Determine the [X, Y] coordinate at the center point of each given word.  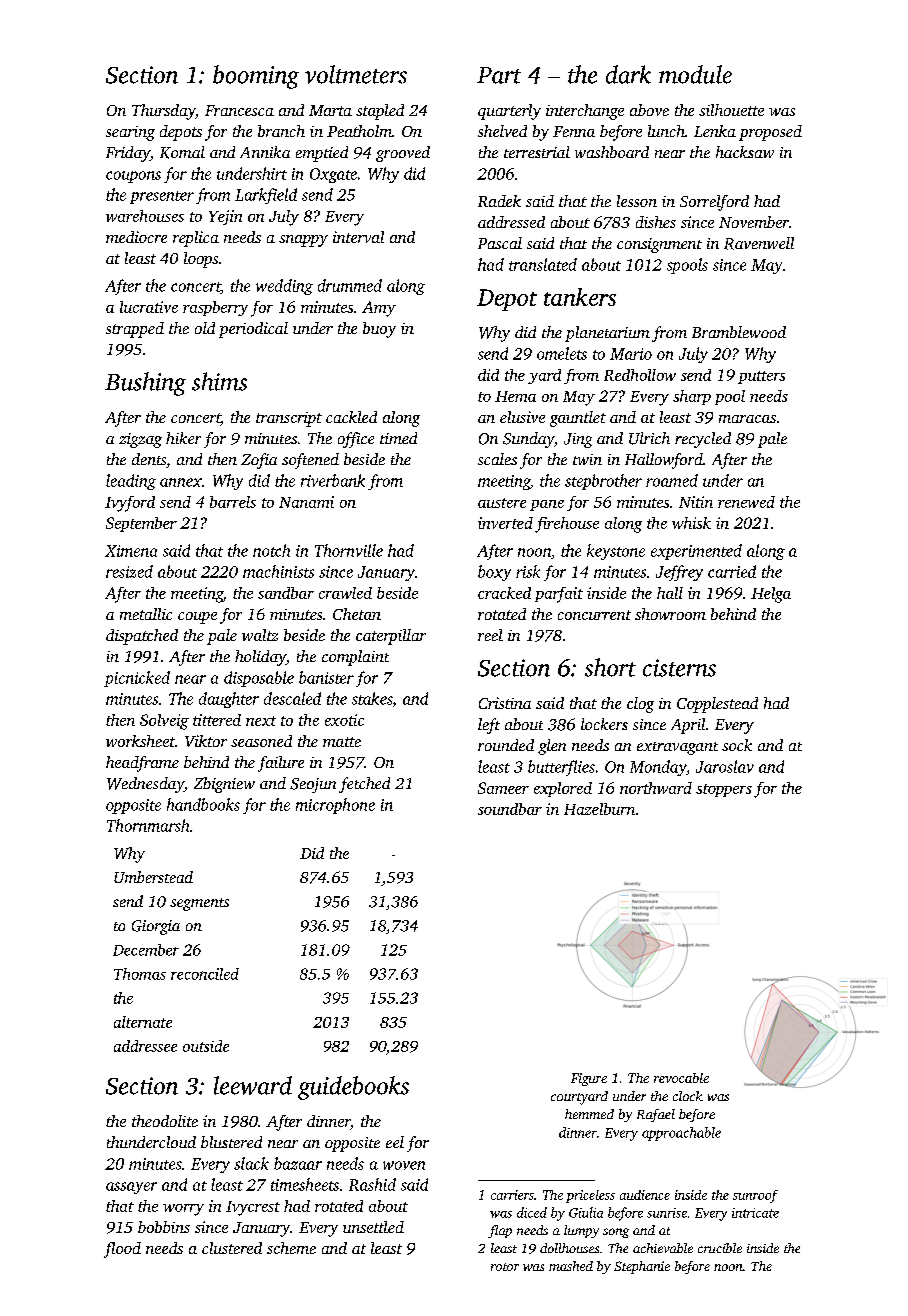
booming [256, 77]
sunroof [755, 1196]
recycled [703, 440]
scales [497, 459]
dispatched [142, 637]
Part [499, 75]
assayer [131, 1188]
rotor [505, 1267]
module [695, 74]
